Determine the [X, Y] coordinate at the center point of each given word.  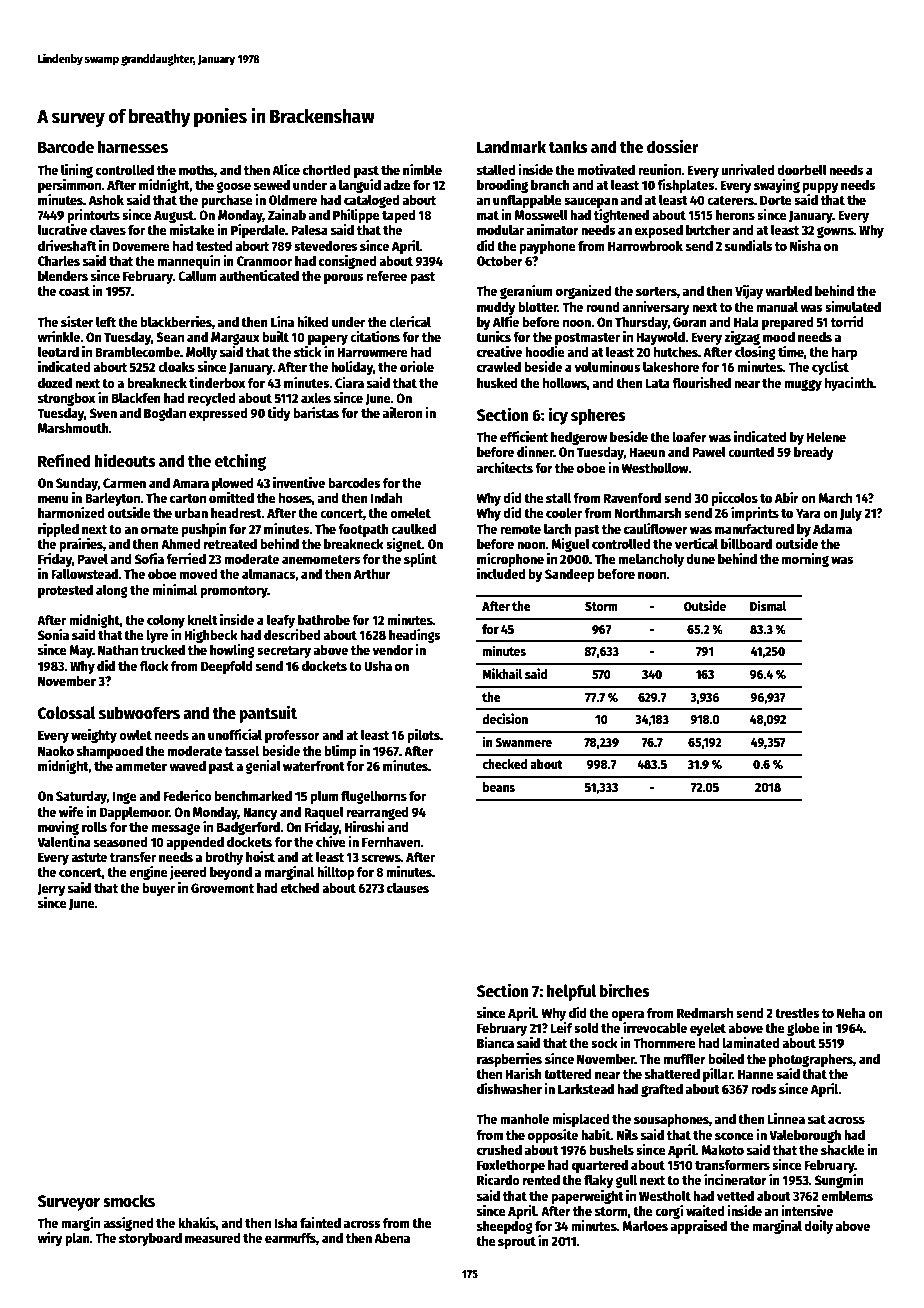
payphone [548, 247]
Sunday [77, 484]
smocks [129, 1201]
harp [844, 353]
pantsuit [268, 714]
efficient [524, 436]
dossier [673, 146]
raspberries [509, 1060]
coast [74, 291]
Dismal [768, 605]
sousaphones [671, 1120]
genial [263, 767]
